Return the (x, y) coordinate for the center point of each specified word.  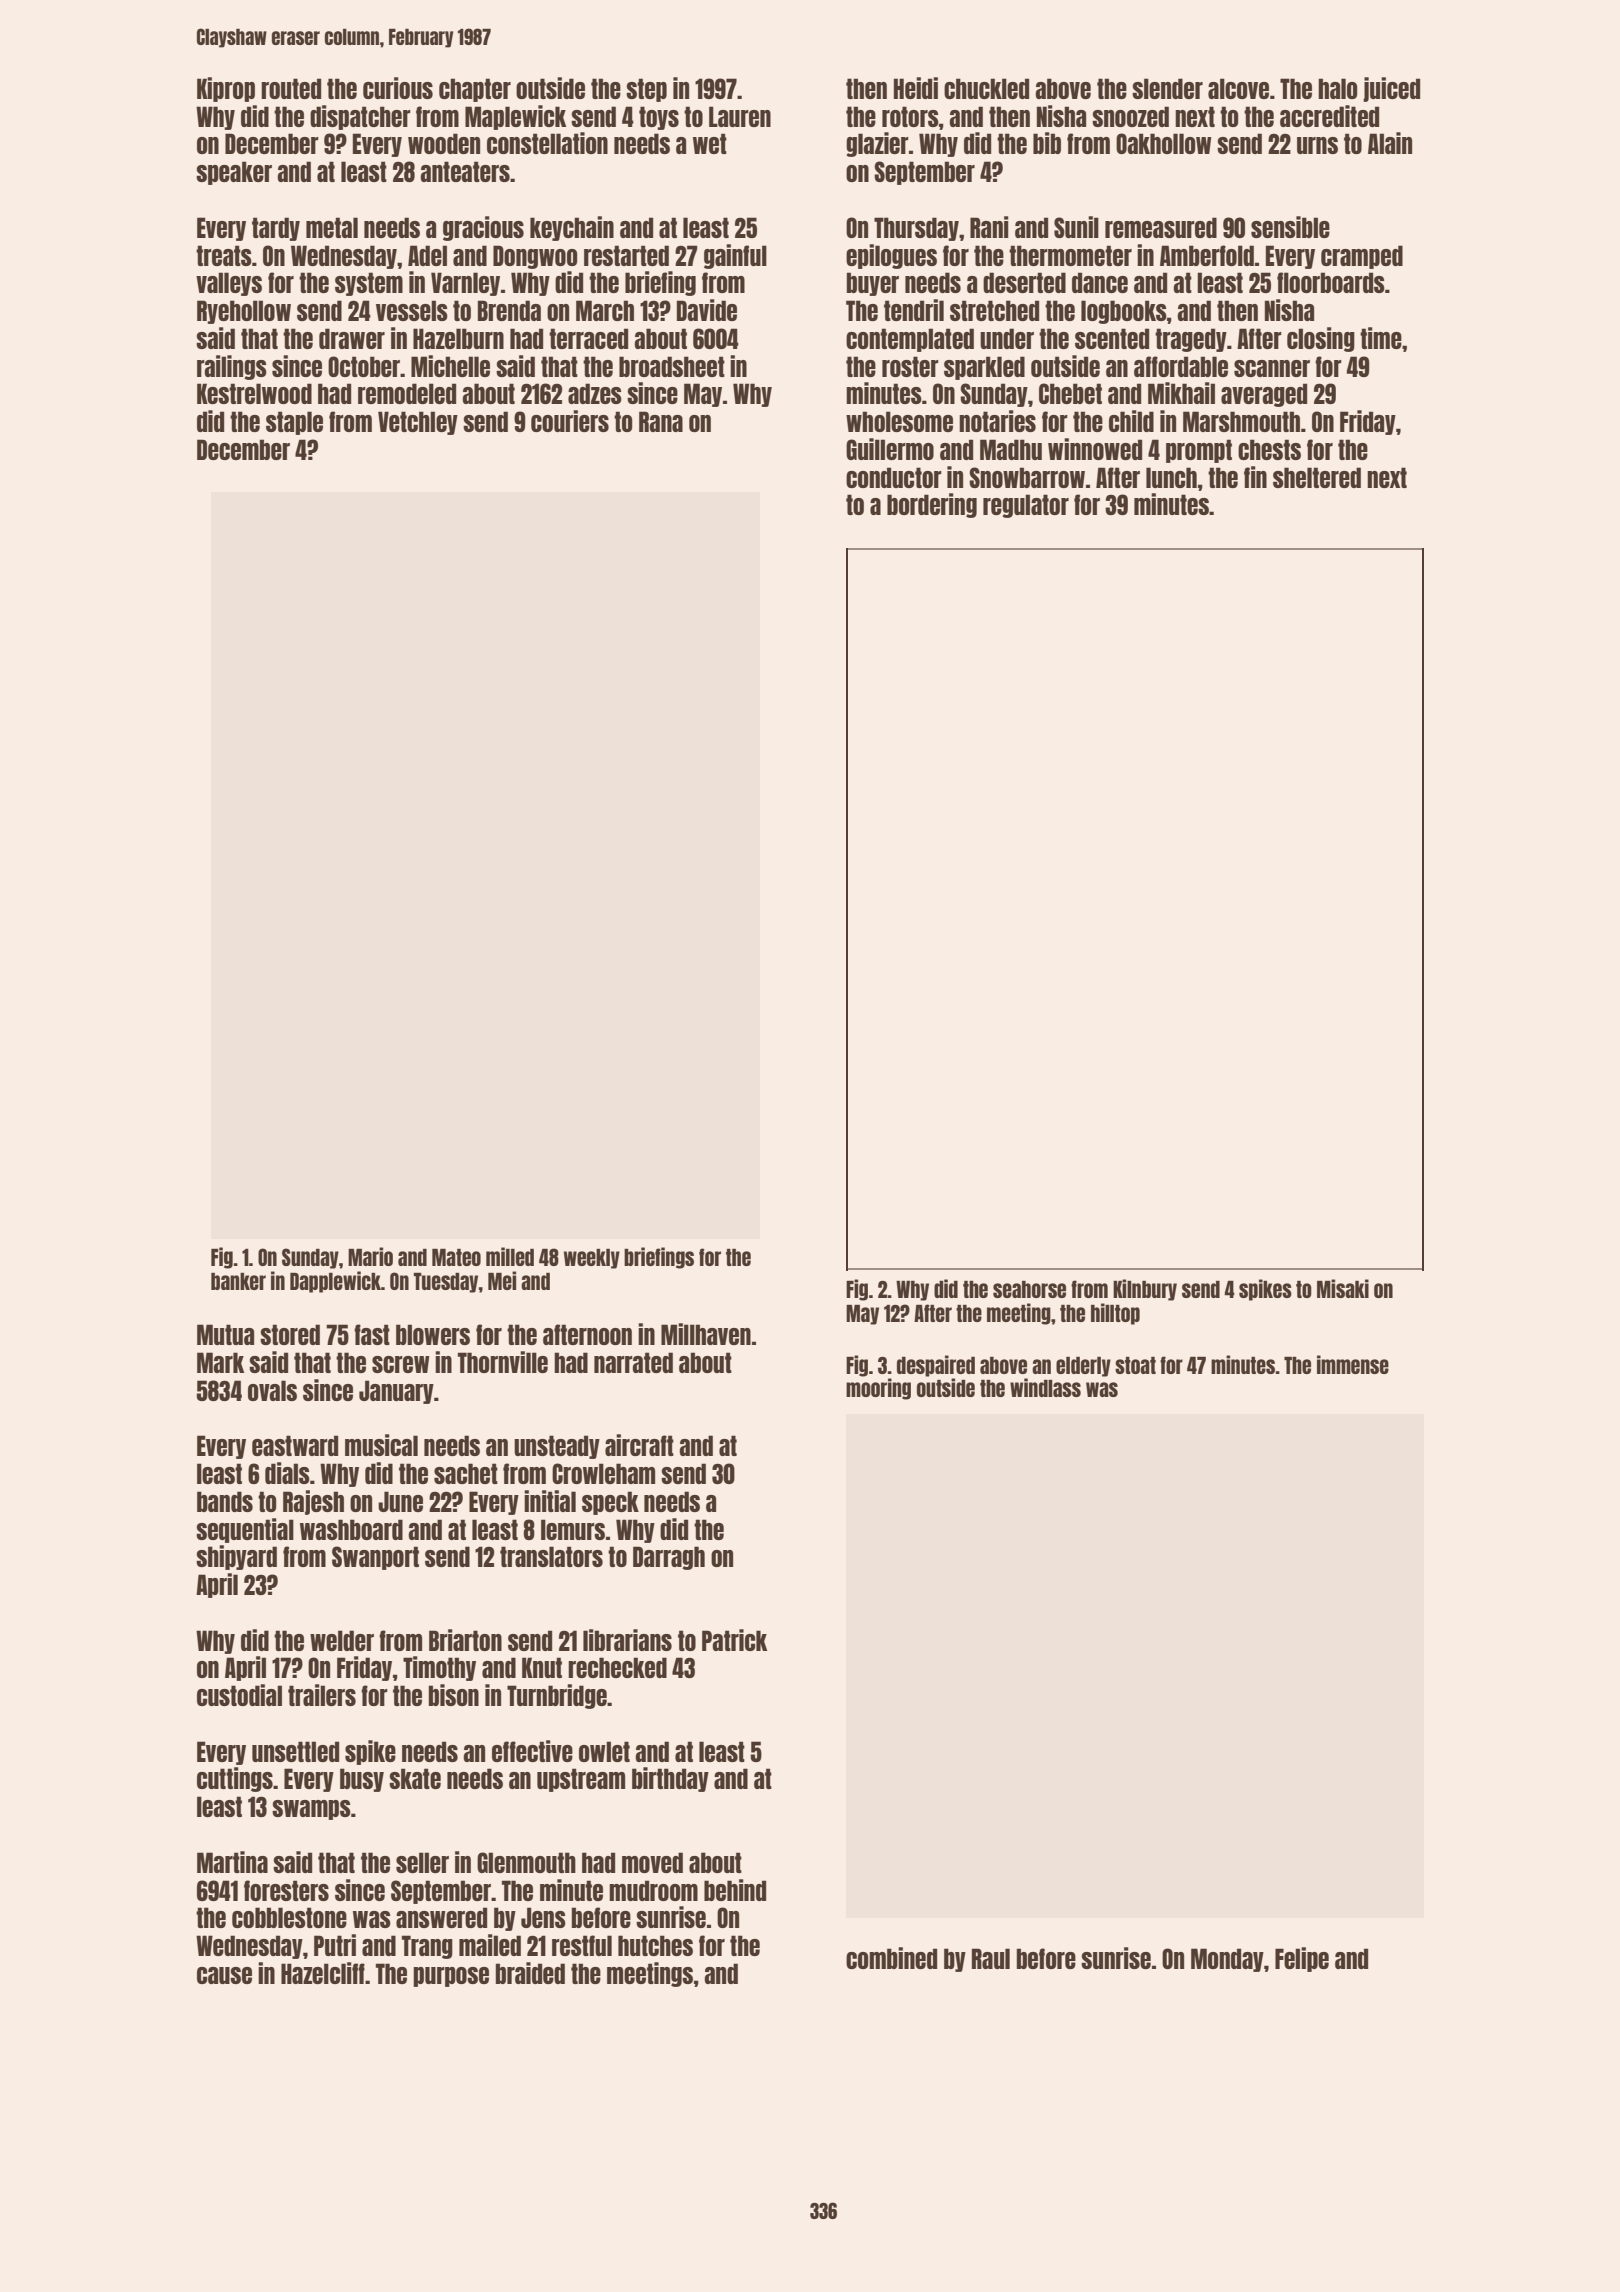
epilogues (891, 256)
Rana (661, 421)
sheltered (1317, 477)
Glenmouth (526, 1862)
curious (398, 88)
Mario (370, 1256)
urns (1317, 145)
